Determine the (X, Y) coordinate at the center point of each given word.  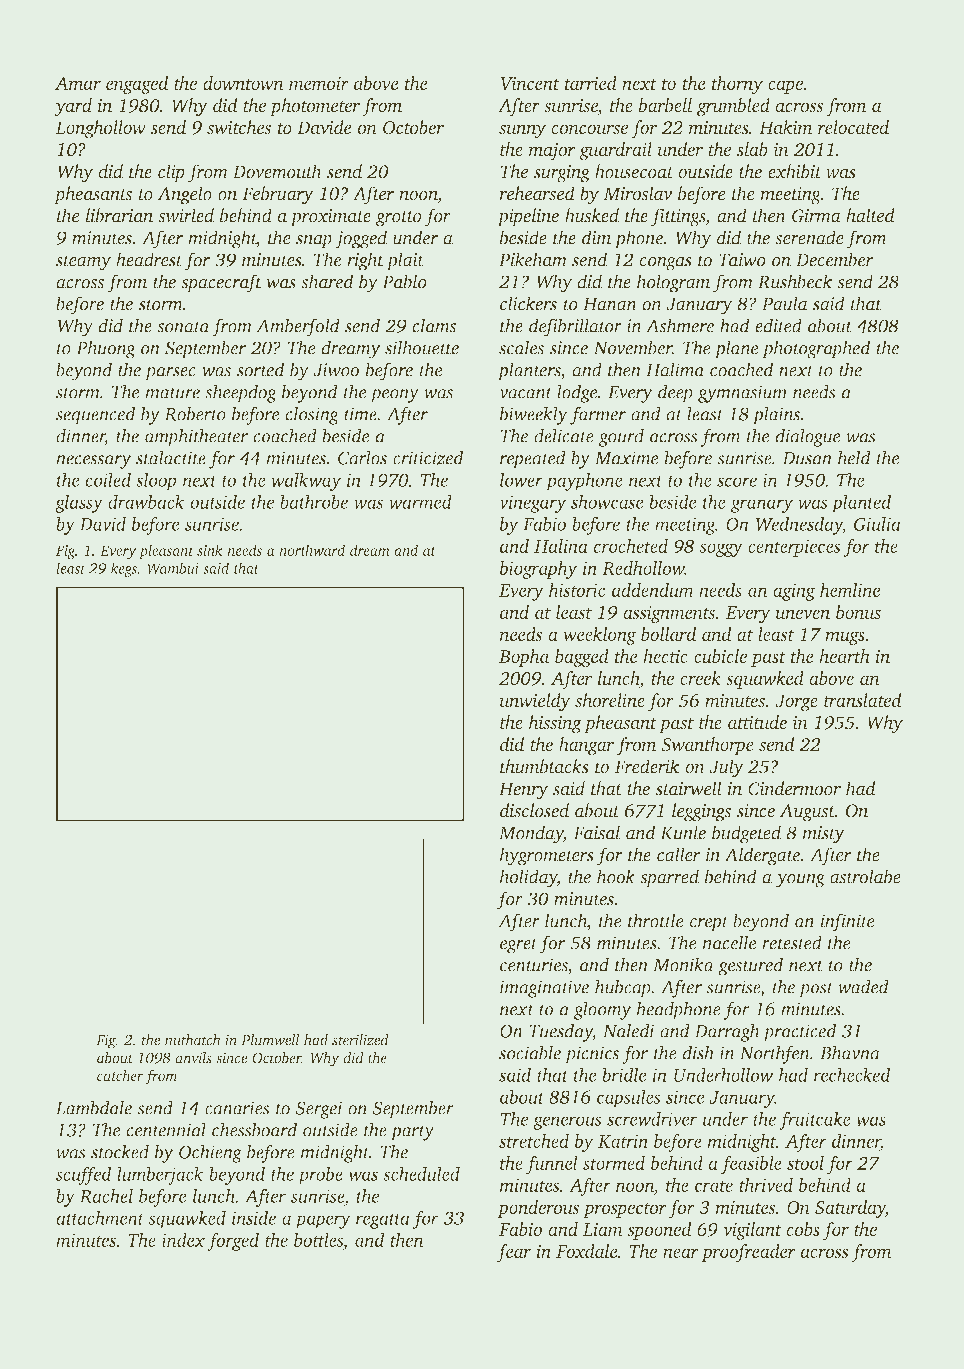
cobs (803, 1229)
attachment (100, 1217)
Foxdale (586, 1251)
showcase (607, 501)
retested (792, 942)
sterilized (360, 1040)
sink (210, 550)
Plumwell (270, 1040)
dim (596, 237)
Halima (675, 369)
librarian (119, 215)
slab (752, 149)
